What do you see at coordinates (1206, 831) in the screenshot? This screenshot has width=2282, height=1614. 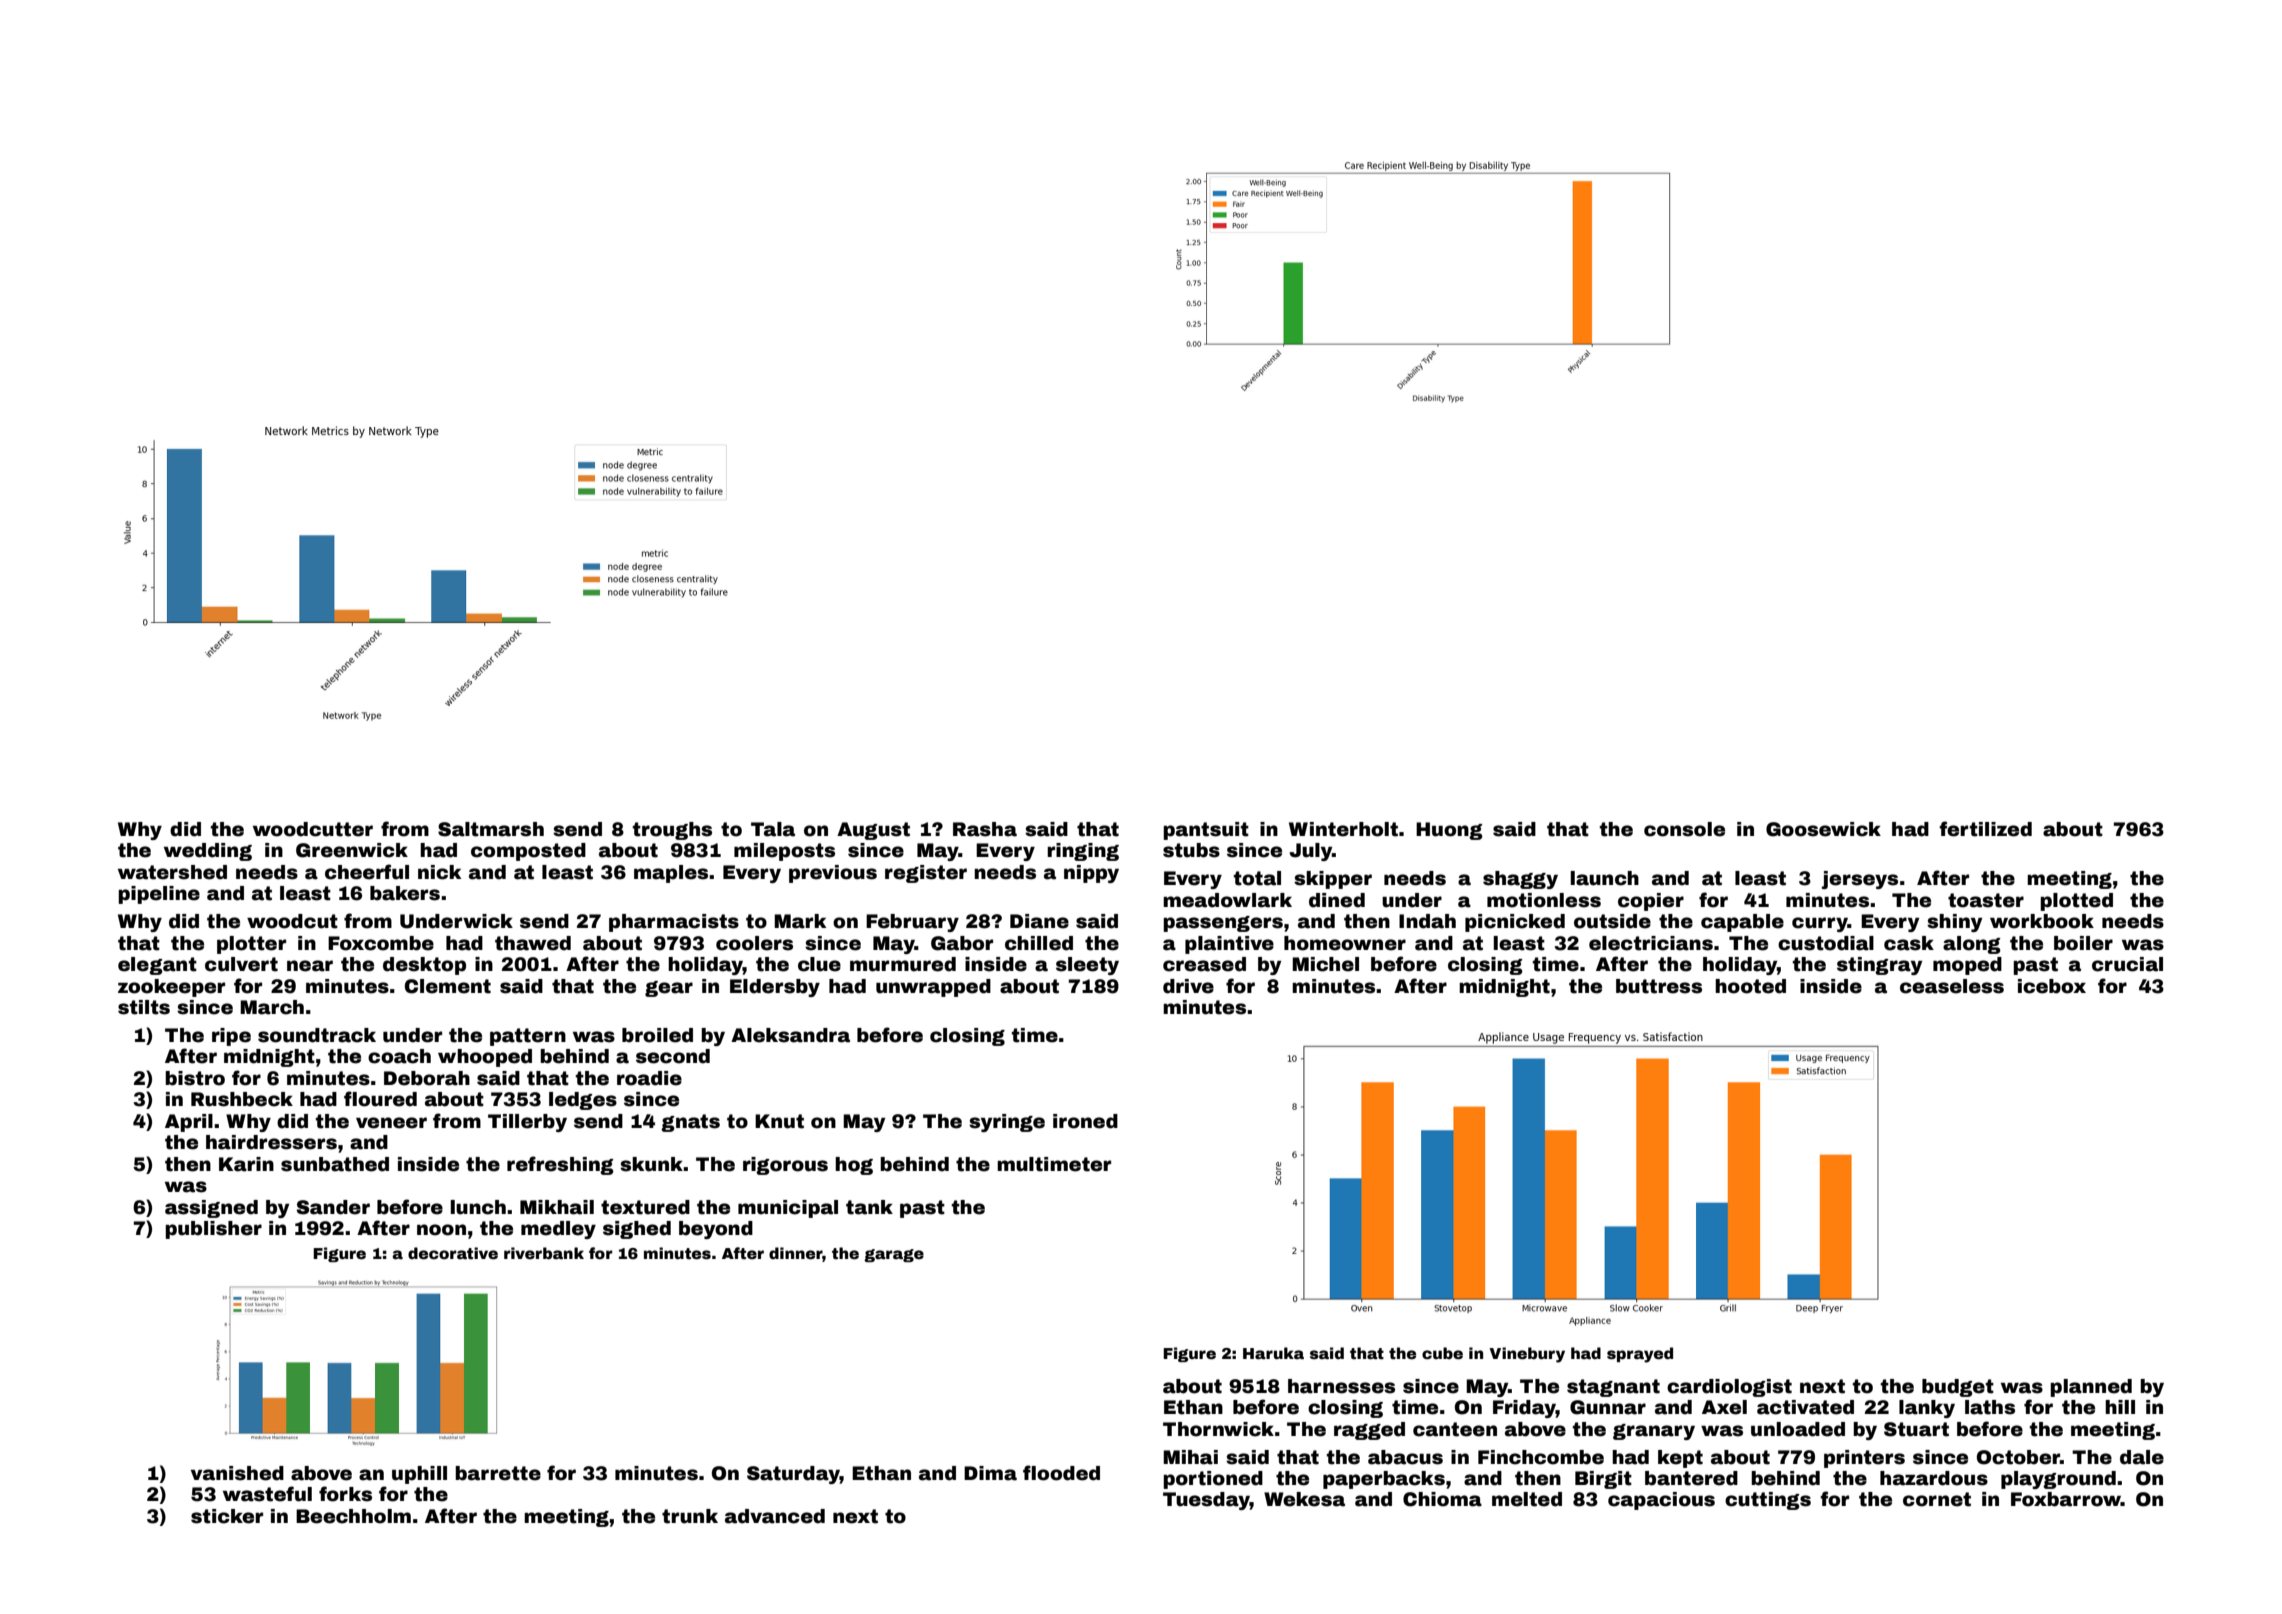 I see `pantsuit` at bounding box center [1206, 831].
